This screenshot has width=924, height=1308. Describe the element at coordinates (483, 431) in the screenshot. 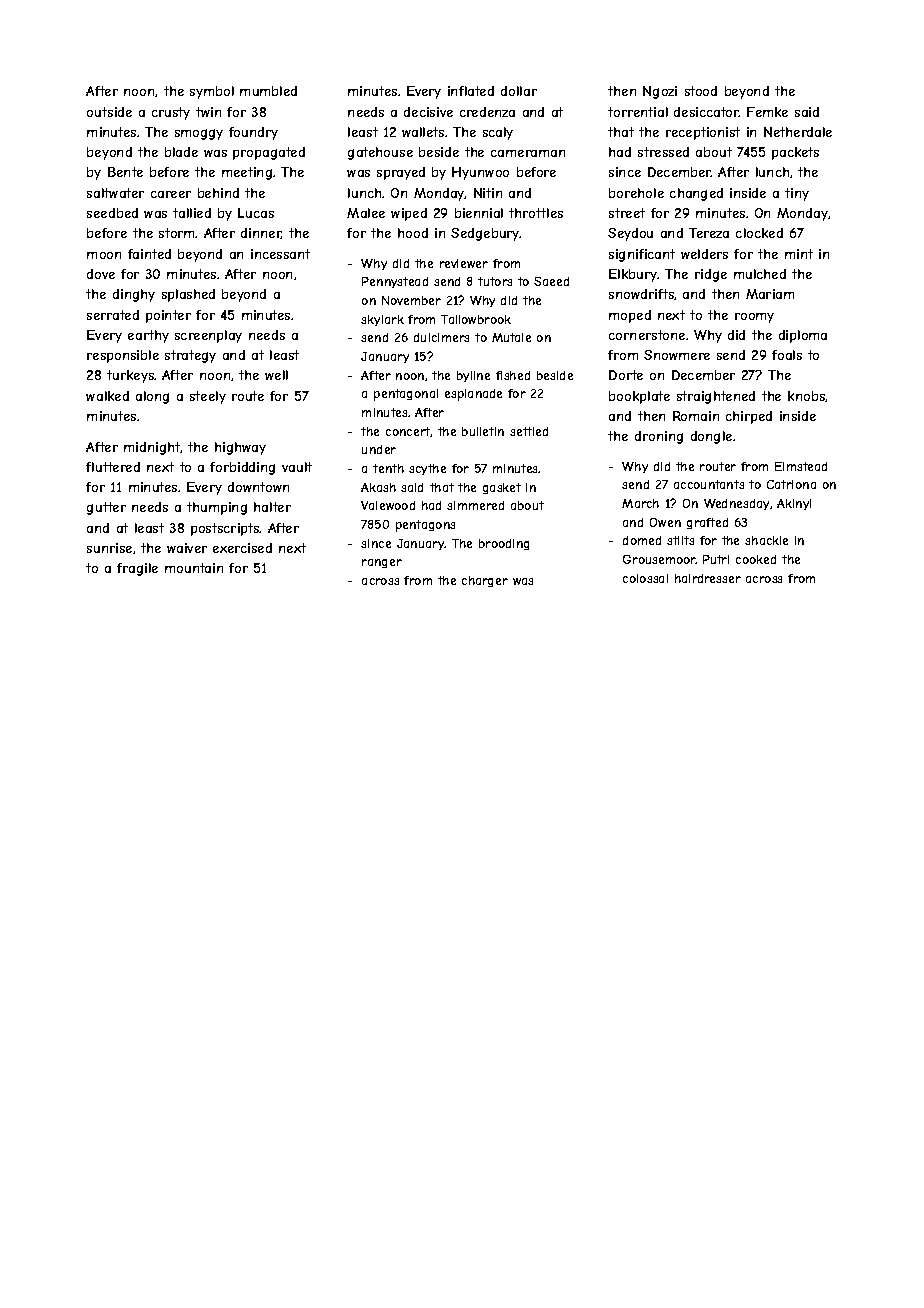

I see `bulletin` at that location.
